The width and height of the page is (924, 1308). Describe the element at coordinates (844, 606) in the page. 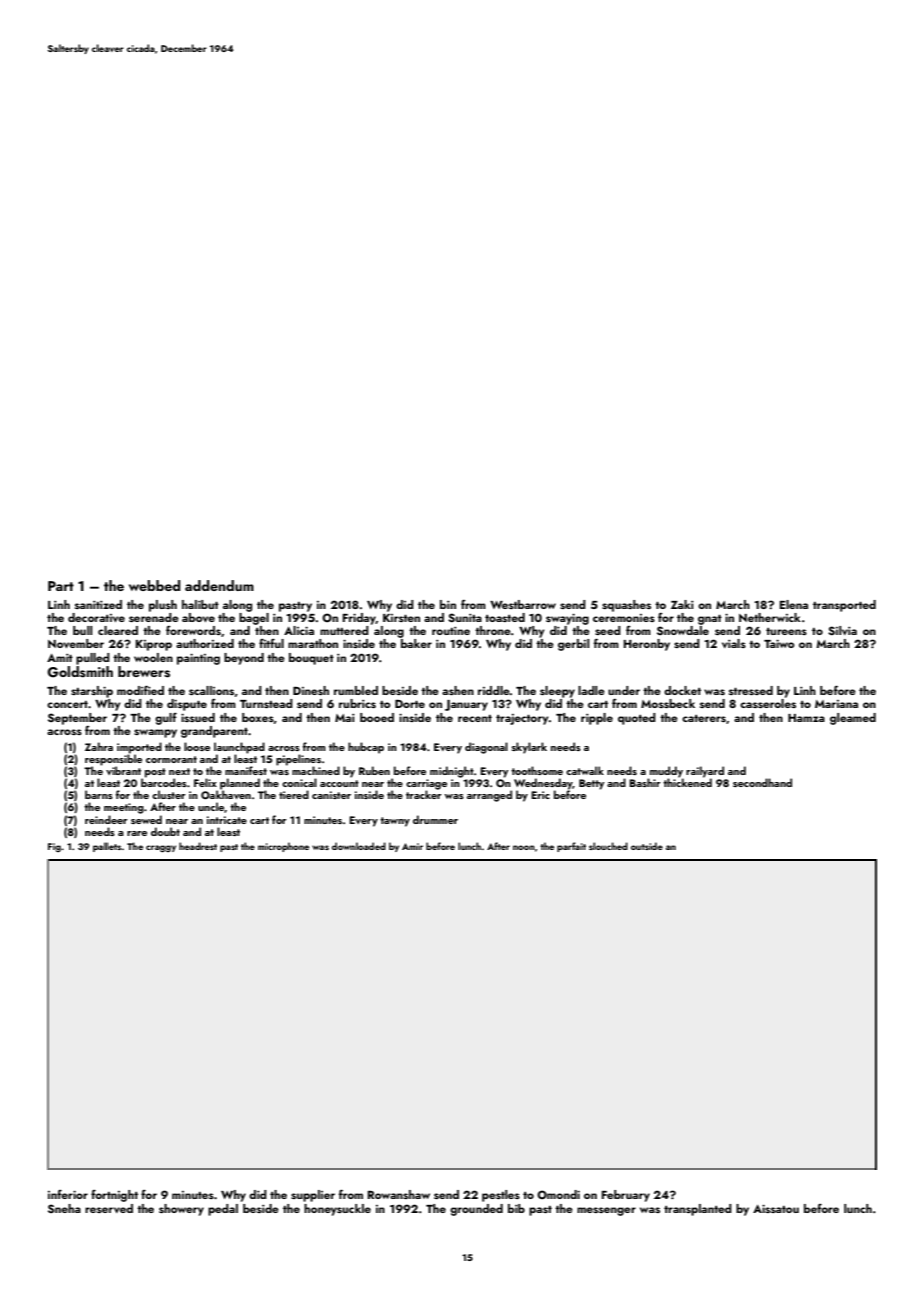

I see `transported` at that location.
